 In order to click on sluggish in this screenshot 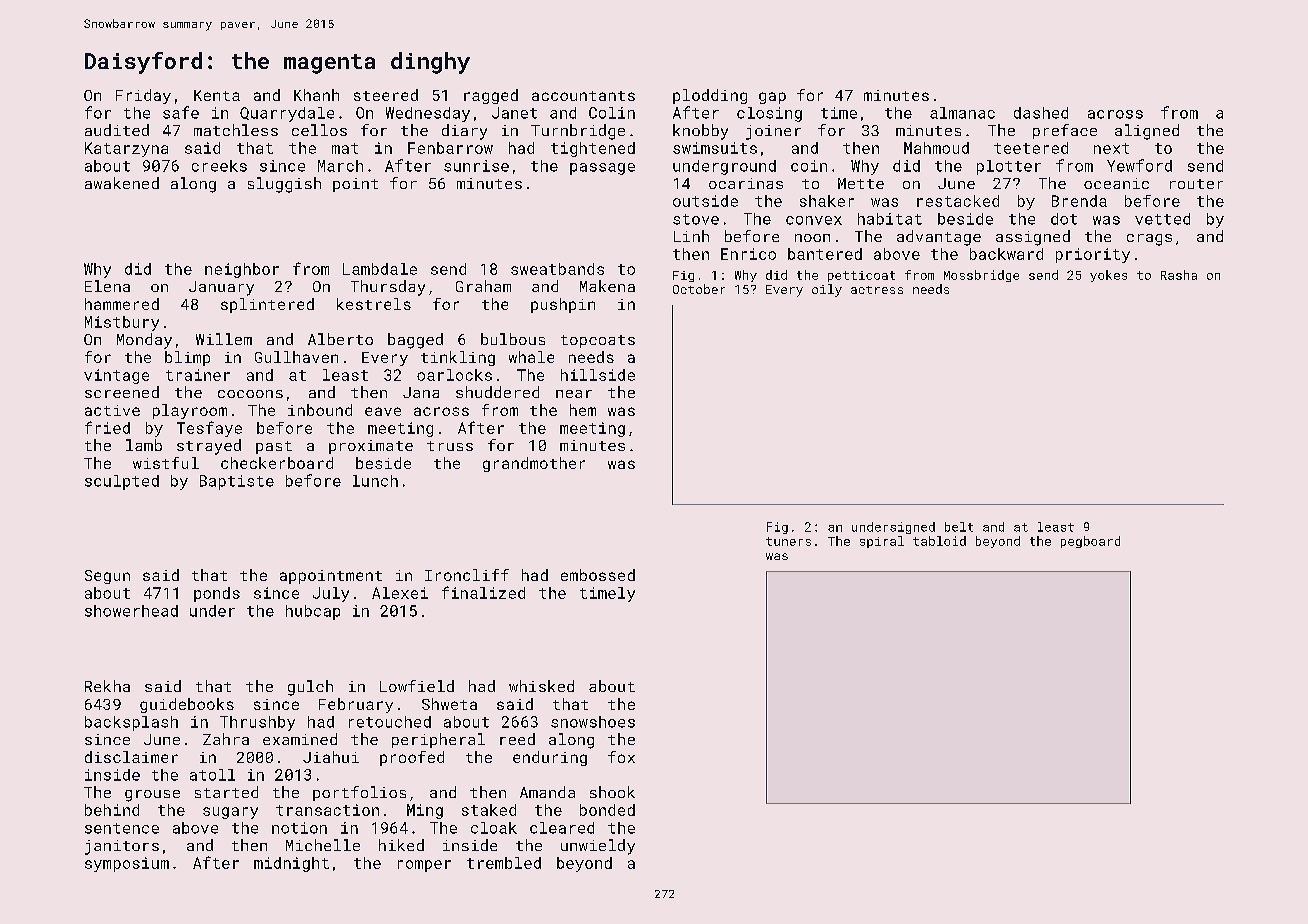, I will do `click(284, 185)`.
